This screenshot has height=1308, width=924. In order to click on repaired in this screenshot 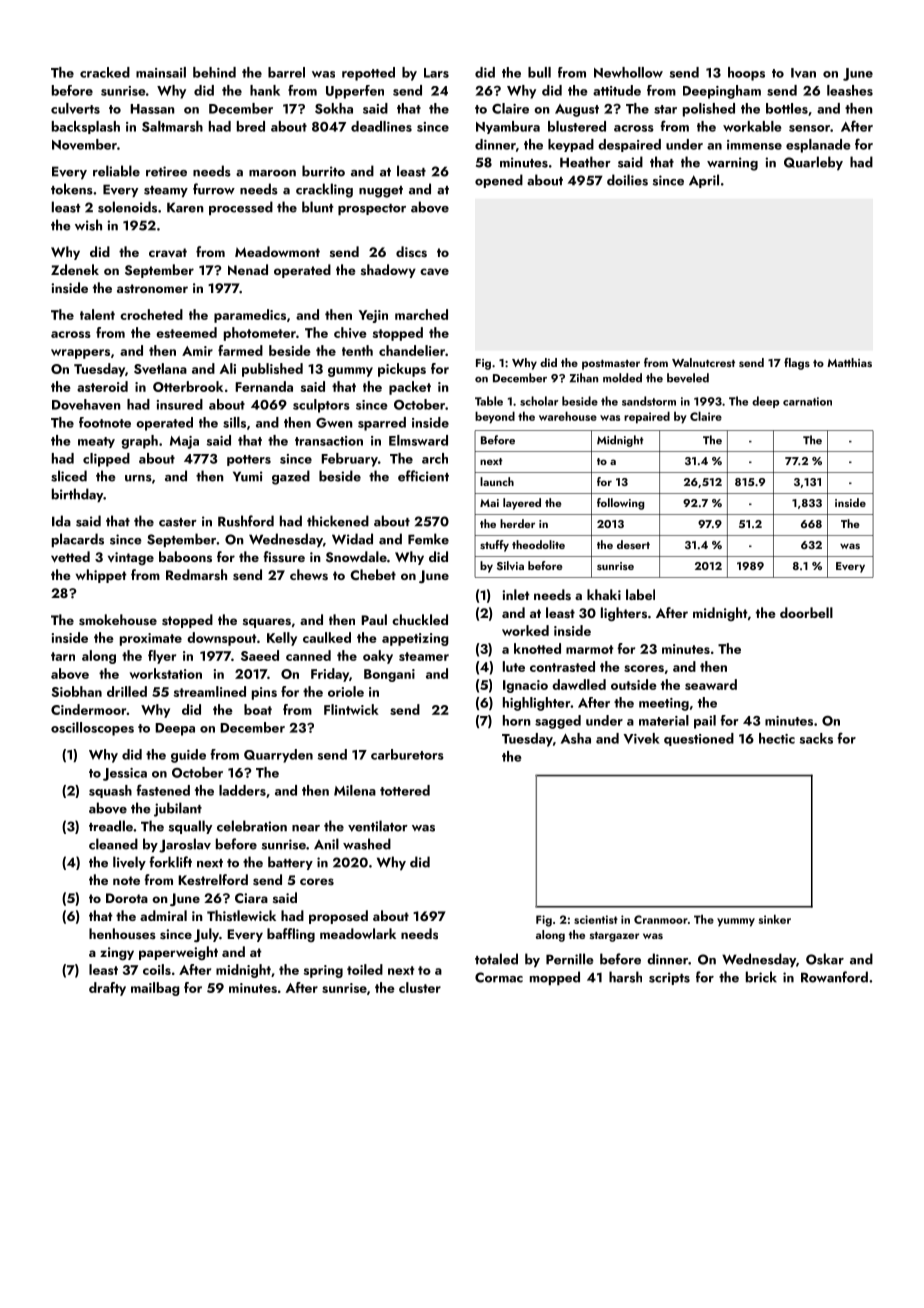, I will do `click(647, 417)`.
